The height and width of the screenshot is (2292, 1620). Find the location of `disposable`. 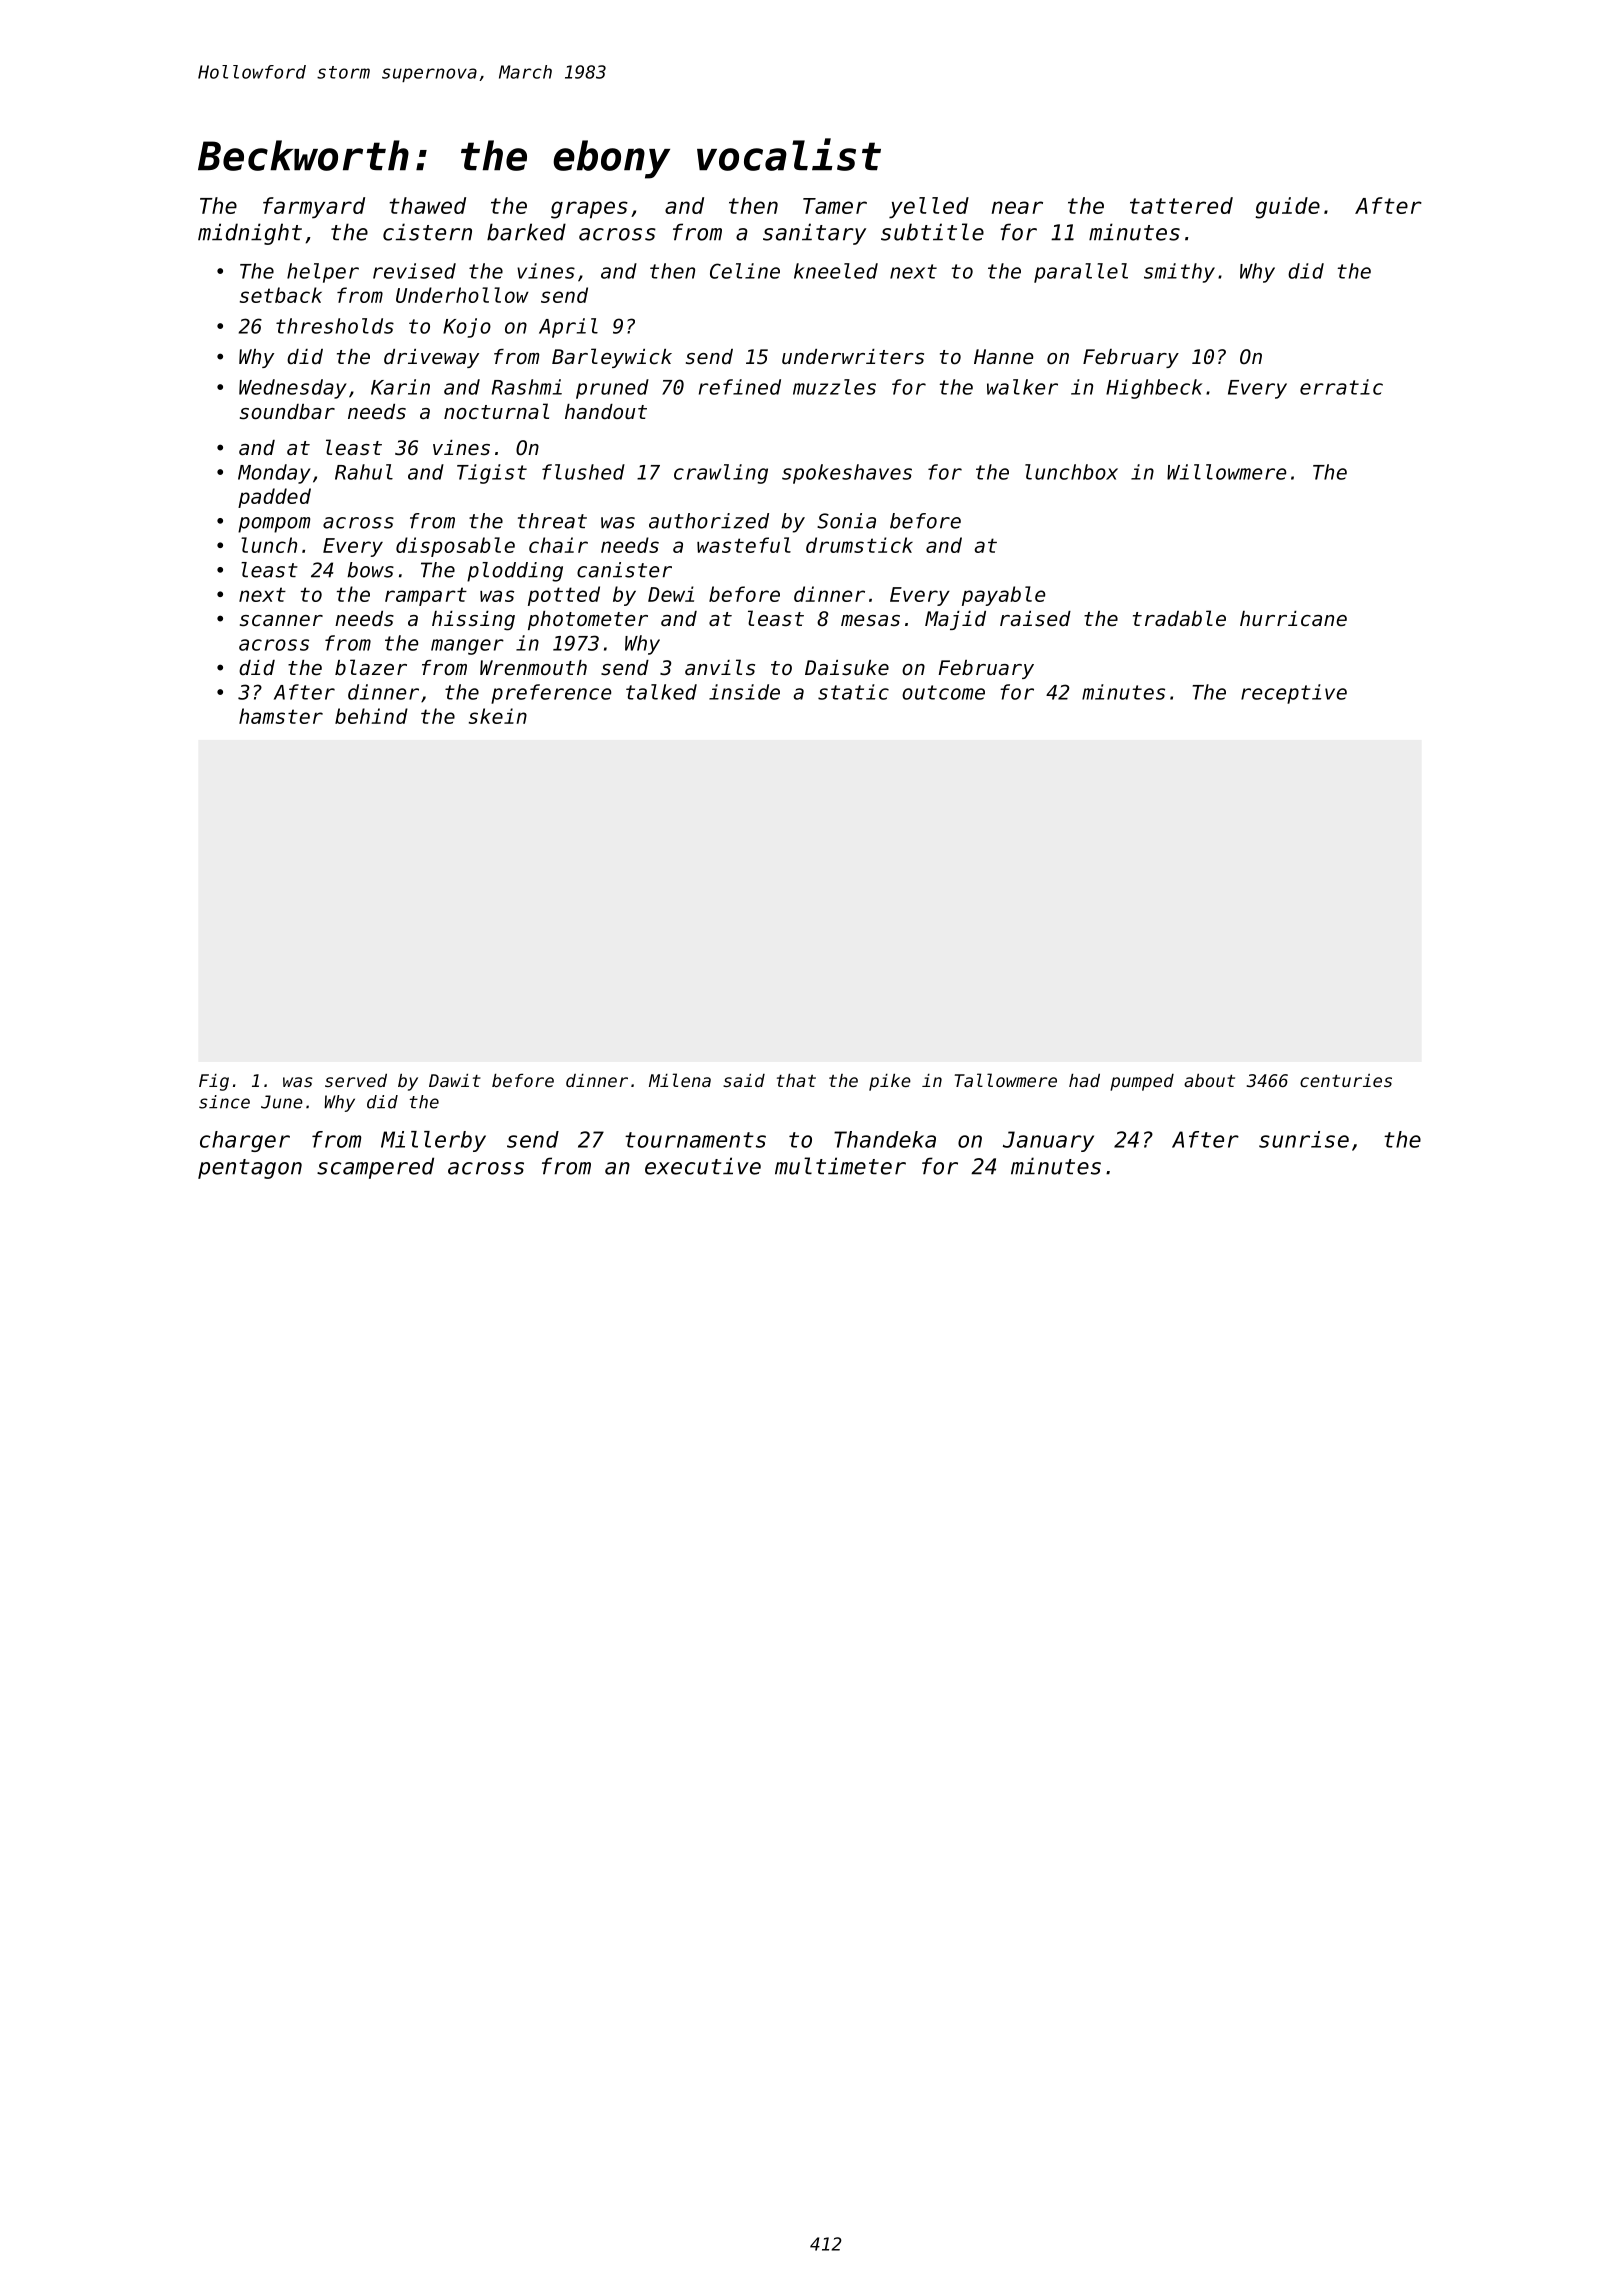

disposable is located at coordinates (455, 547).
